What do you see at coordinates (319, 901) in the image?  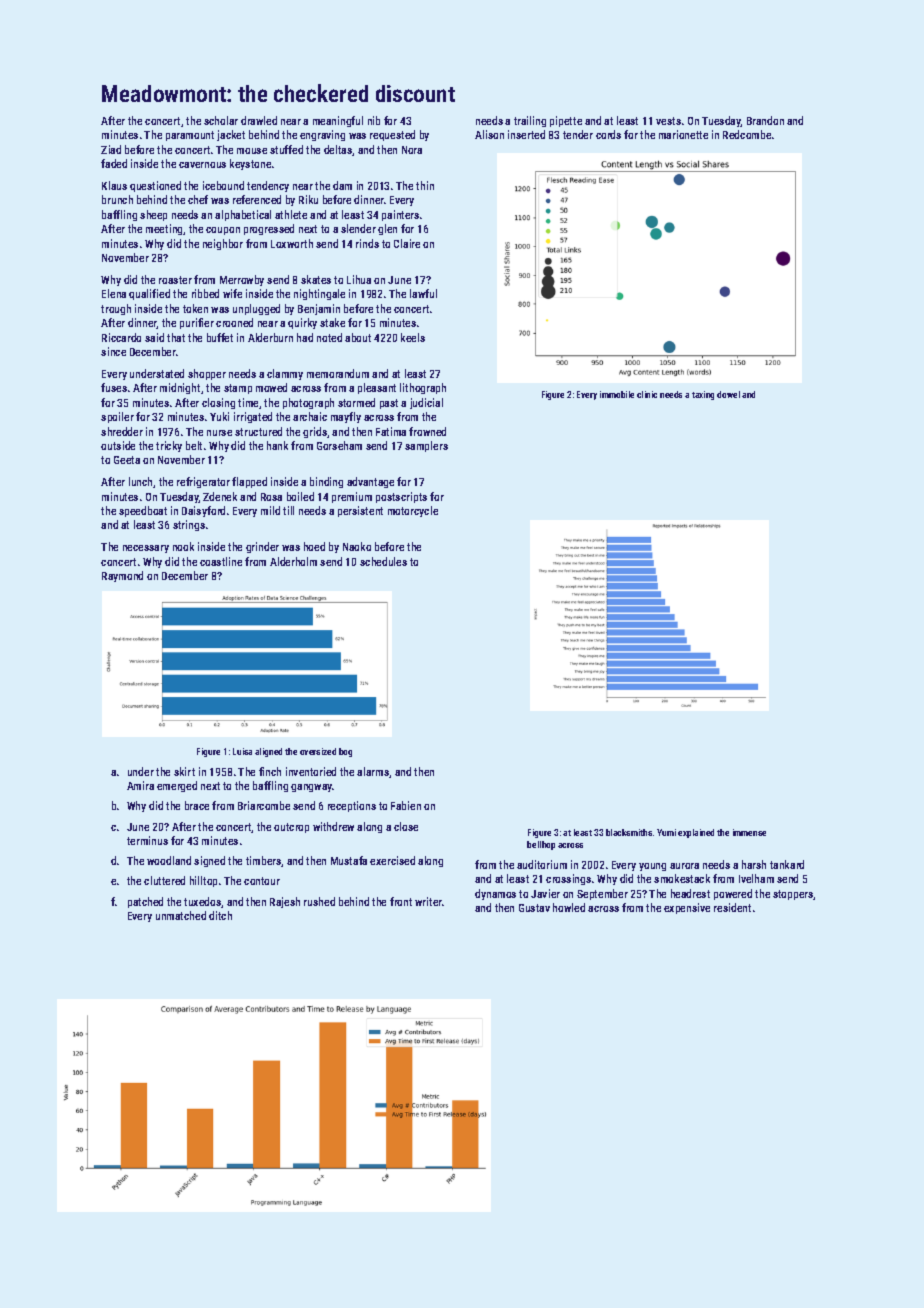 I see `rushed` at bounding box center [319, 901].
